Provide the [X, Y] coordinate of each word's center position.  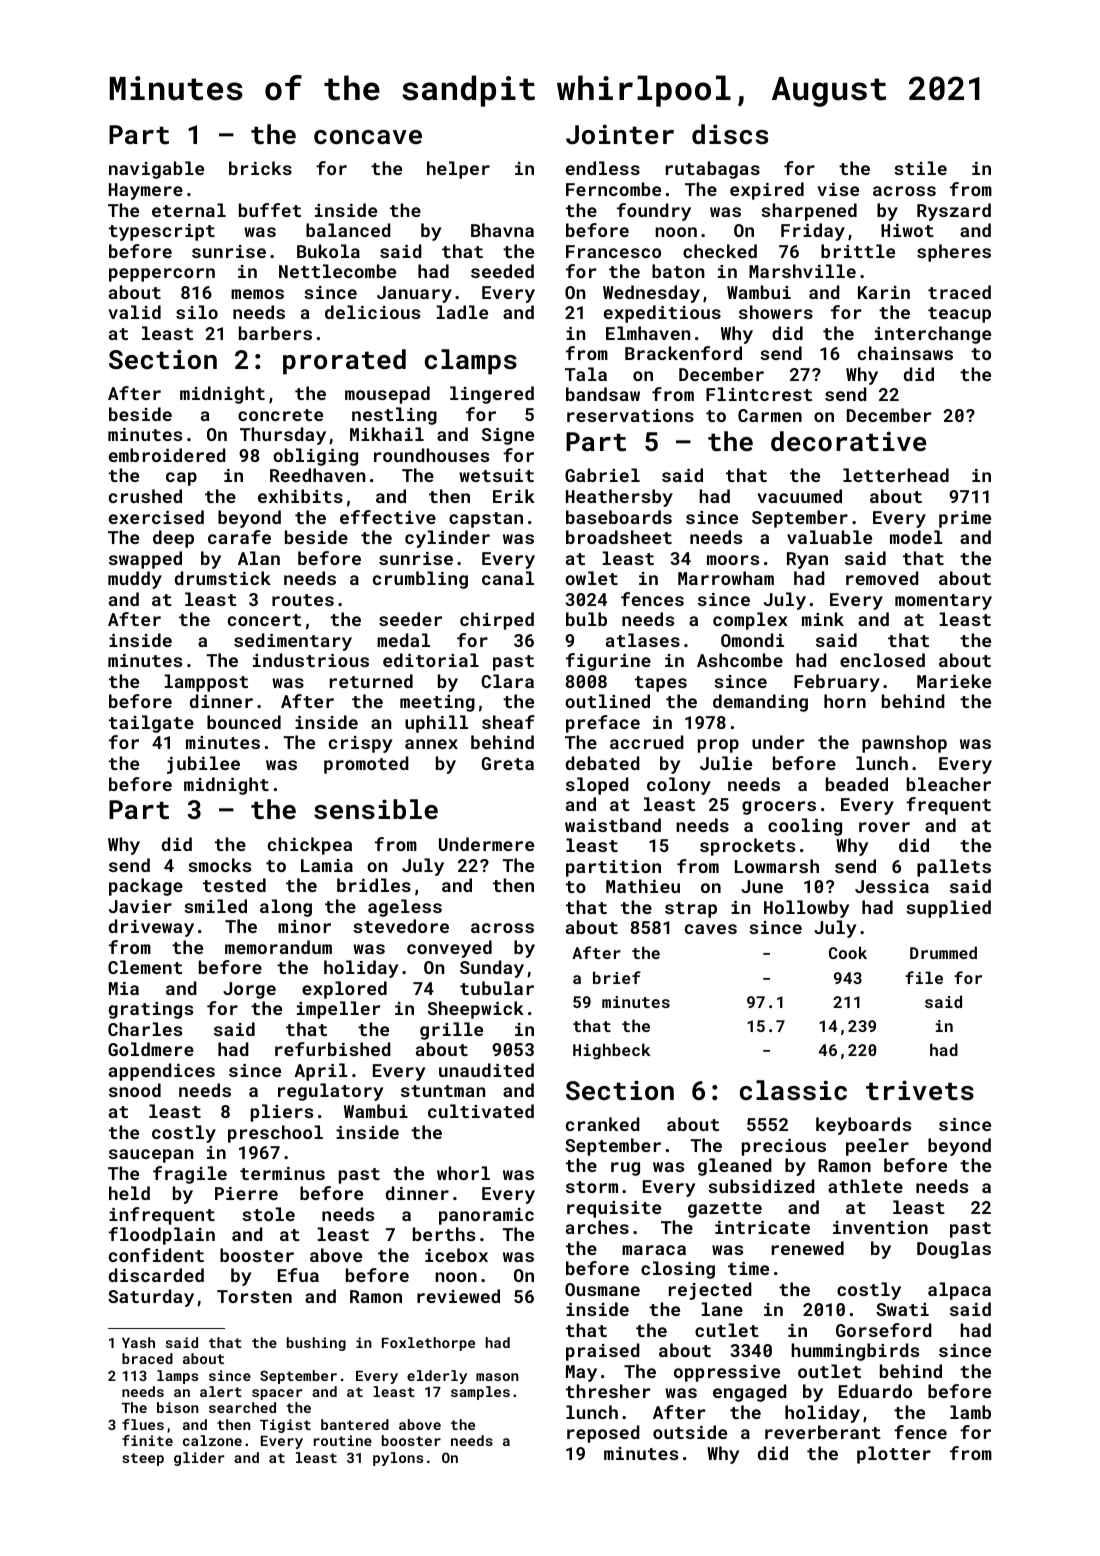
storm [592, 1187]
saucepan [151, 1156]
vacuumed [799, 496]
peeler [877, 1147]
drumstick [223, 578]
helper [458, 170]
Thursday [283, 436]
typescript [162, 232]
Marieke [954, 681]
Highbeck [611, 1051]
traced [959, 292]
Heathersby [619, 498]
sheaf [508, 722]
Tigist [285, 1426]
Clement [145, 967]
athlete [865, 1186]
